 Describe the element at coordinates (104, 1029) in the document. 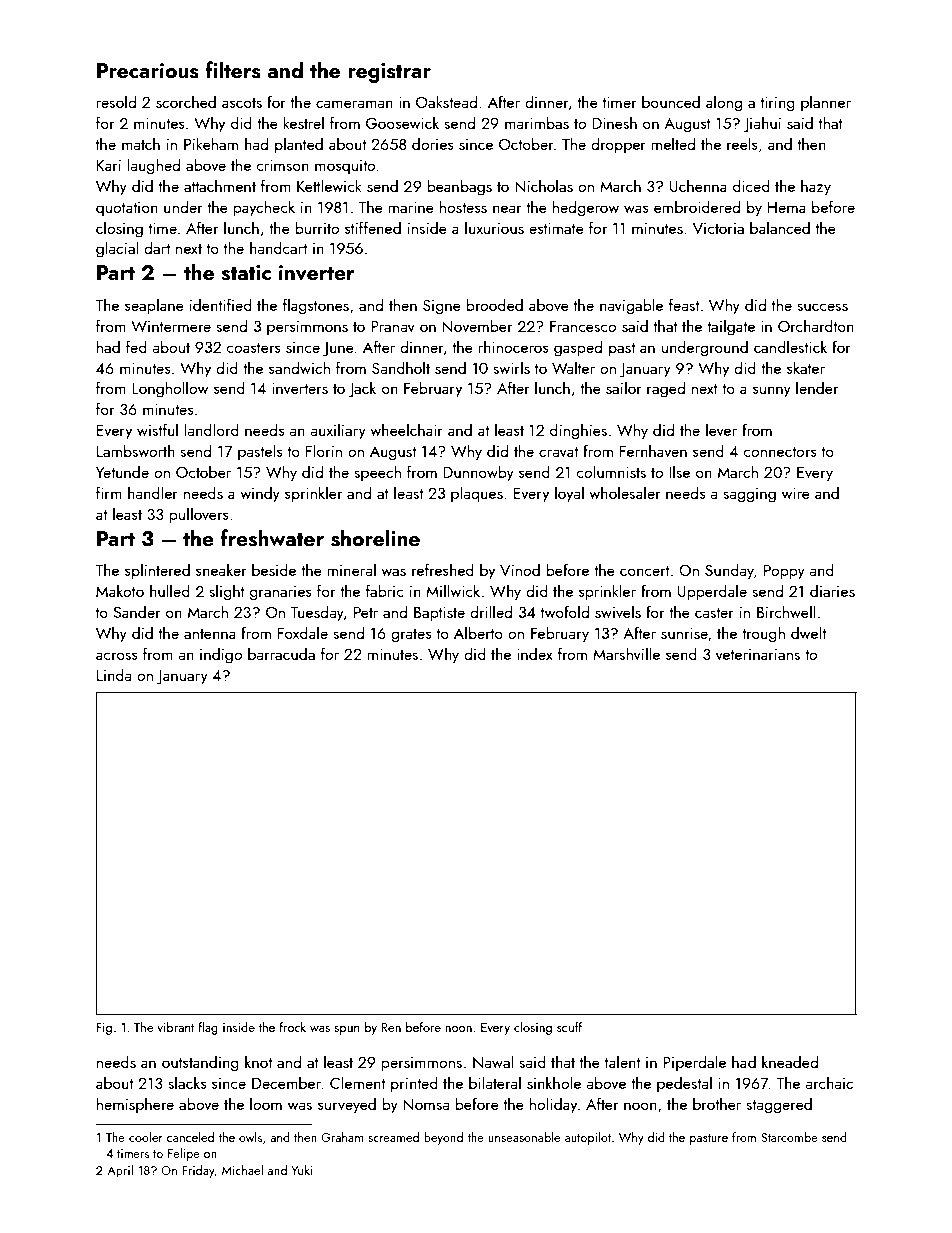

I see `Fig` at that location.
